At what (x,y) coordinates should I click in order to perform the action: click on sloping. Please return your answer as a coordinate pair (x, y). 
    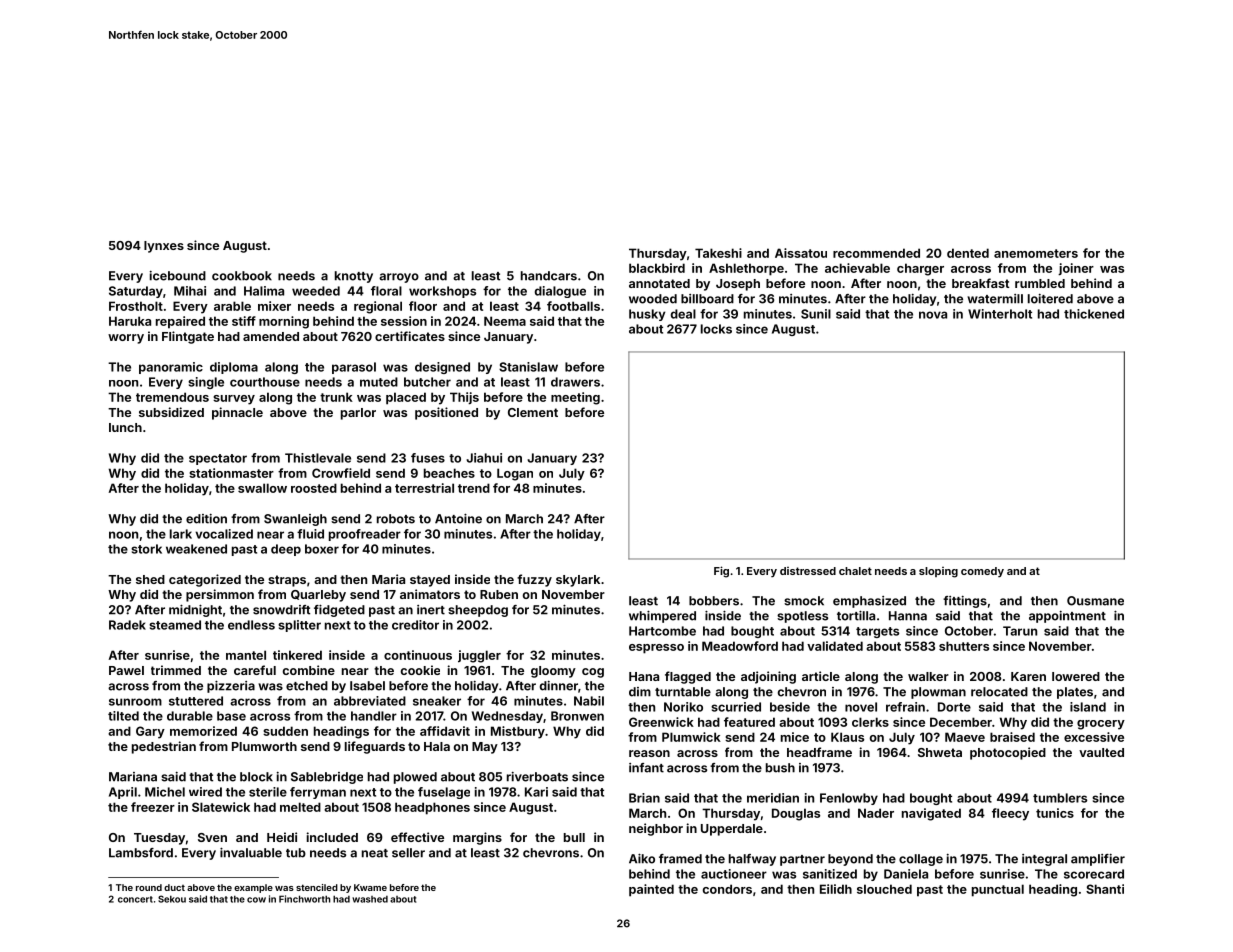
    Looking at the image, I should click on (938, 572).
